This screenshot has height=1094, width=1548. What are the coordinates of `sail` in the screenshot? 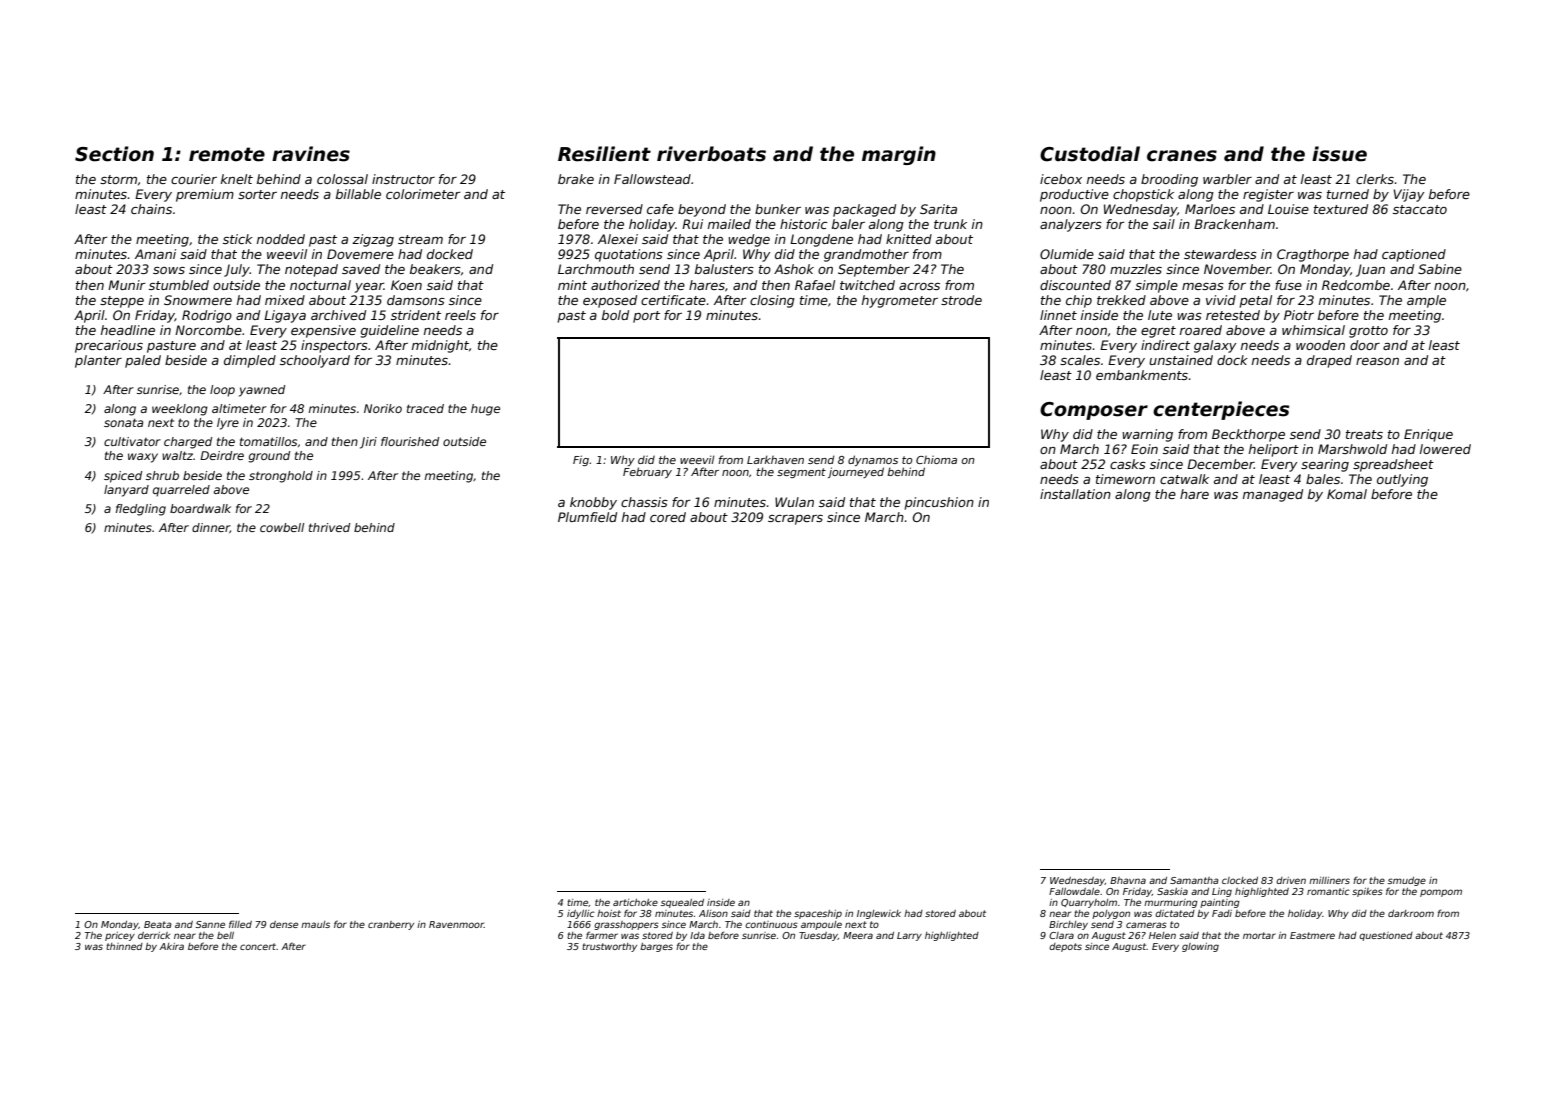 It's located at (1164, 224).
